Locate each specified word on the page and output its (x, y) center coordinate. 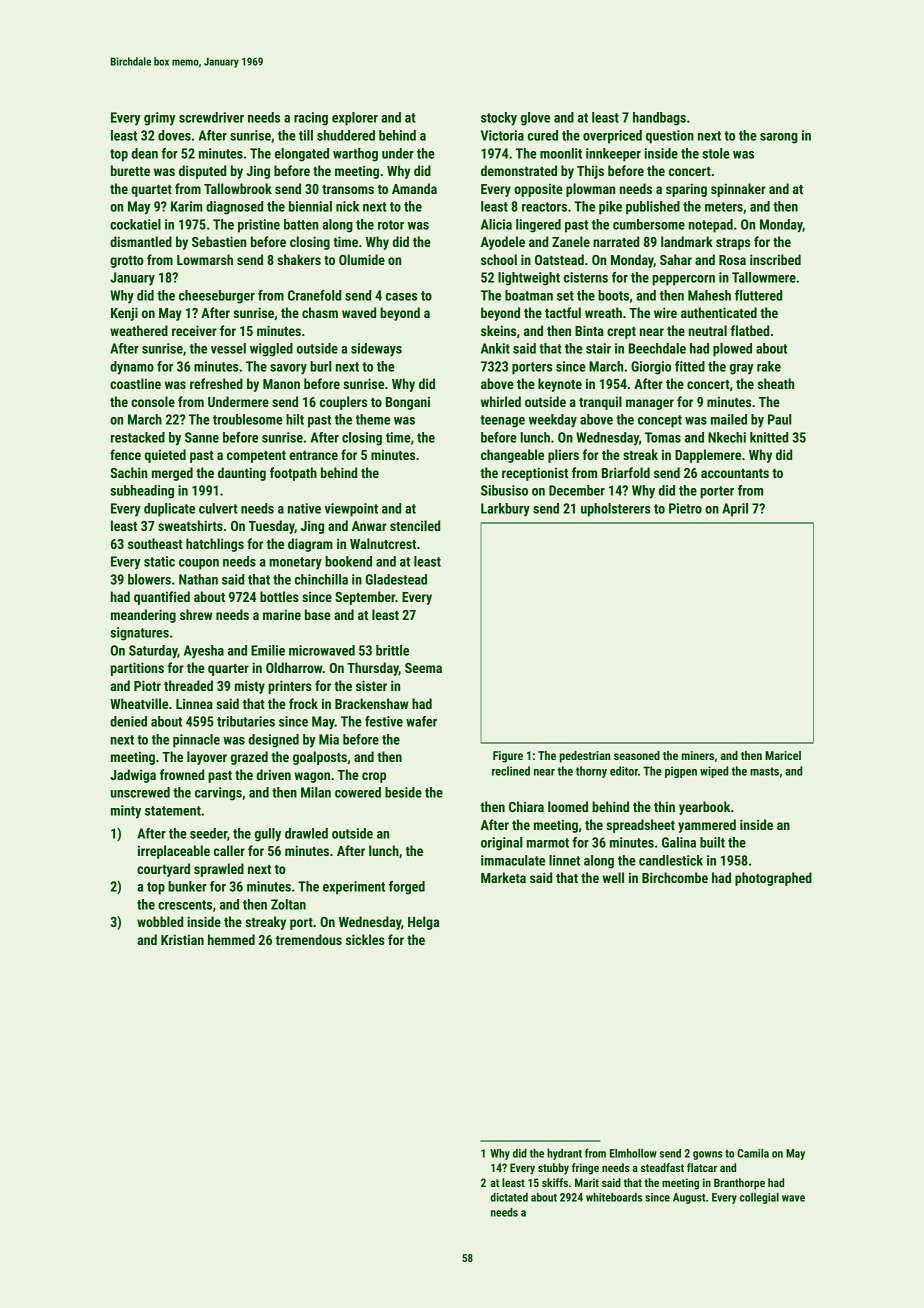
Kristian (182, 939)
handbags (659, 119)
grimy (160, 119)
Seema (423, 668)
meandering (143, 616)
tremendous (309, 939)
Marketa (503, 877)
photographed (773, 879)
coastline (135, 383)
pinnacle (196, 741)
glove (535, 119)
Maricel (783, 755)
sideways (376, 350)
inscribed (775, 259)
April (735, 510)
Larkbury (505, 510)
